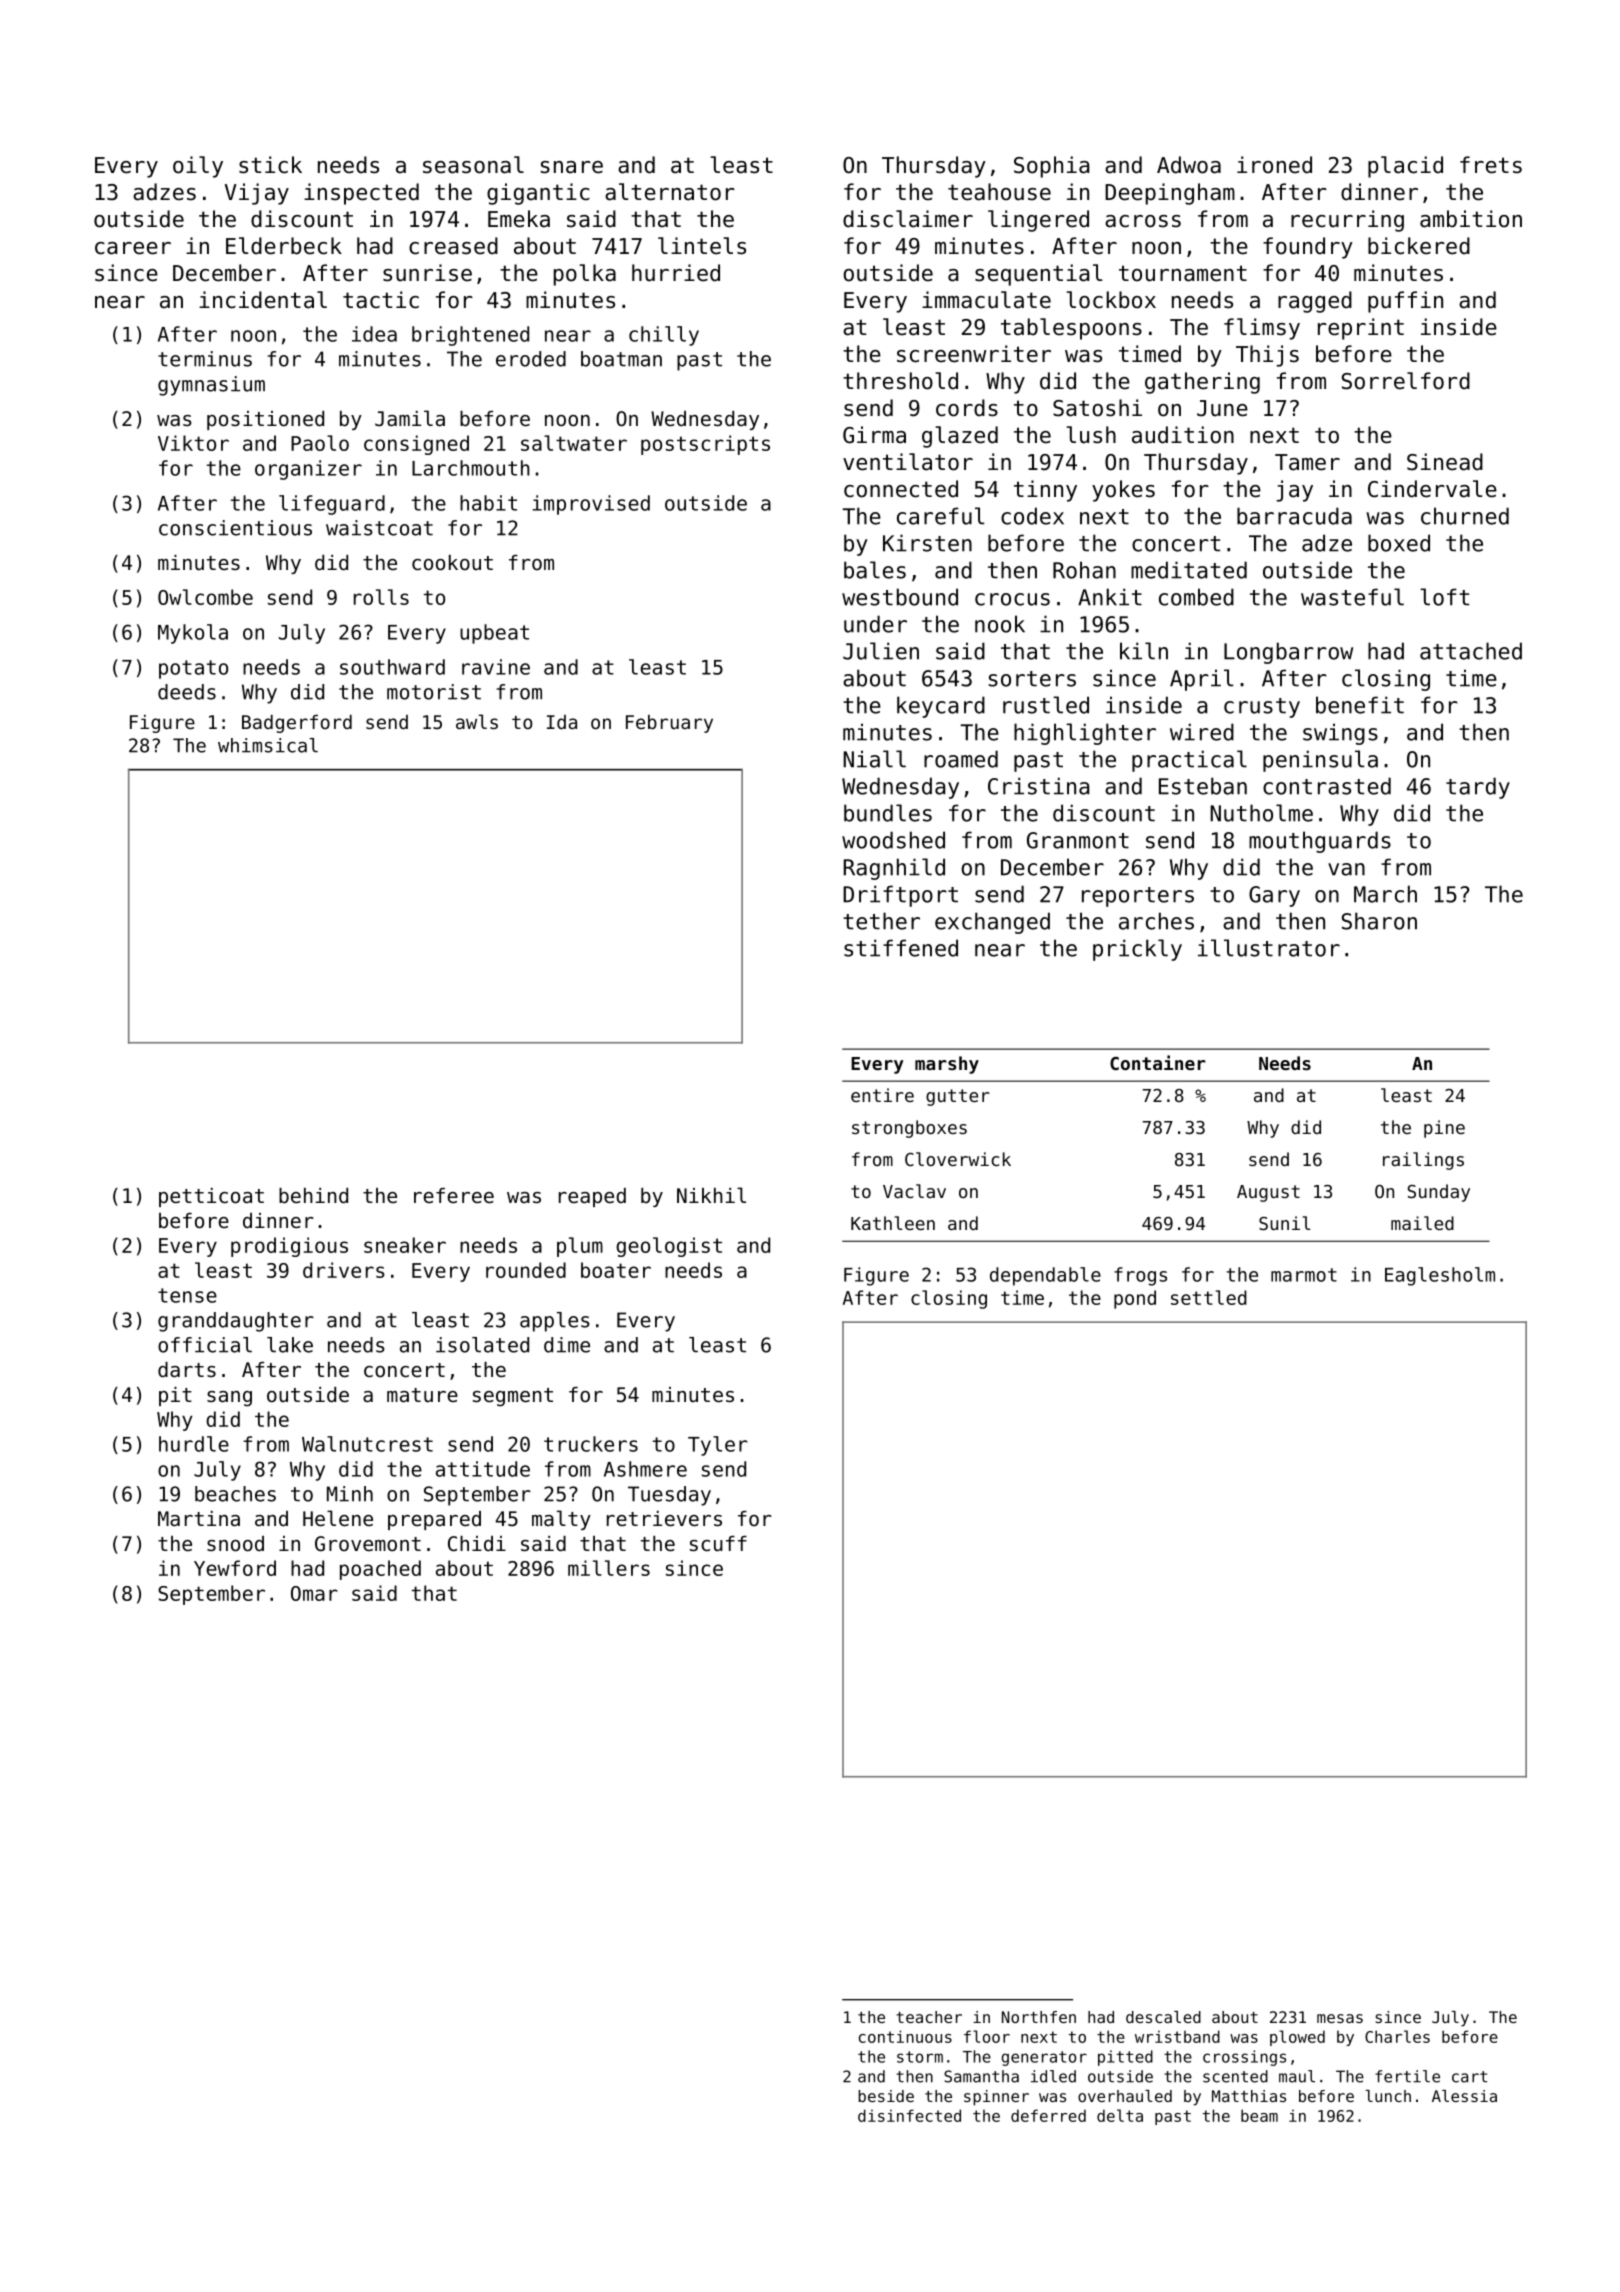 The width and height of the image is (1620, 2292). Describe the element at coordinates (211, 1197) in the image. I see `petticoat` at that location.
